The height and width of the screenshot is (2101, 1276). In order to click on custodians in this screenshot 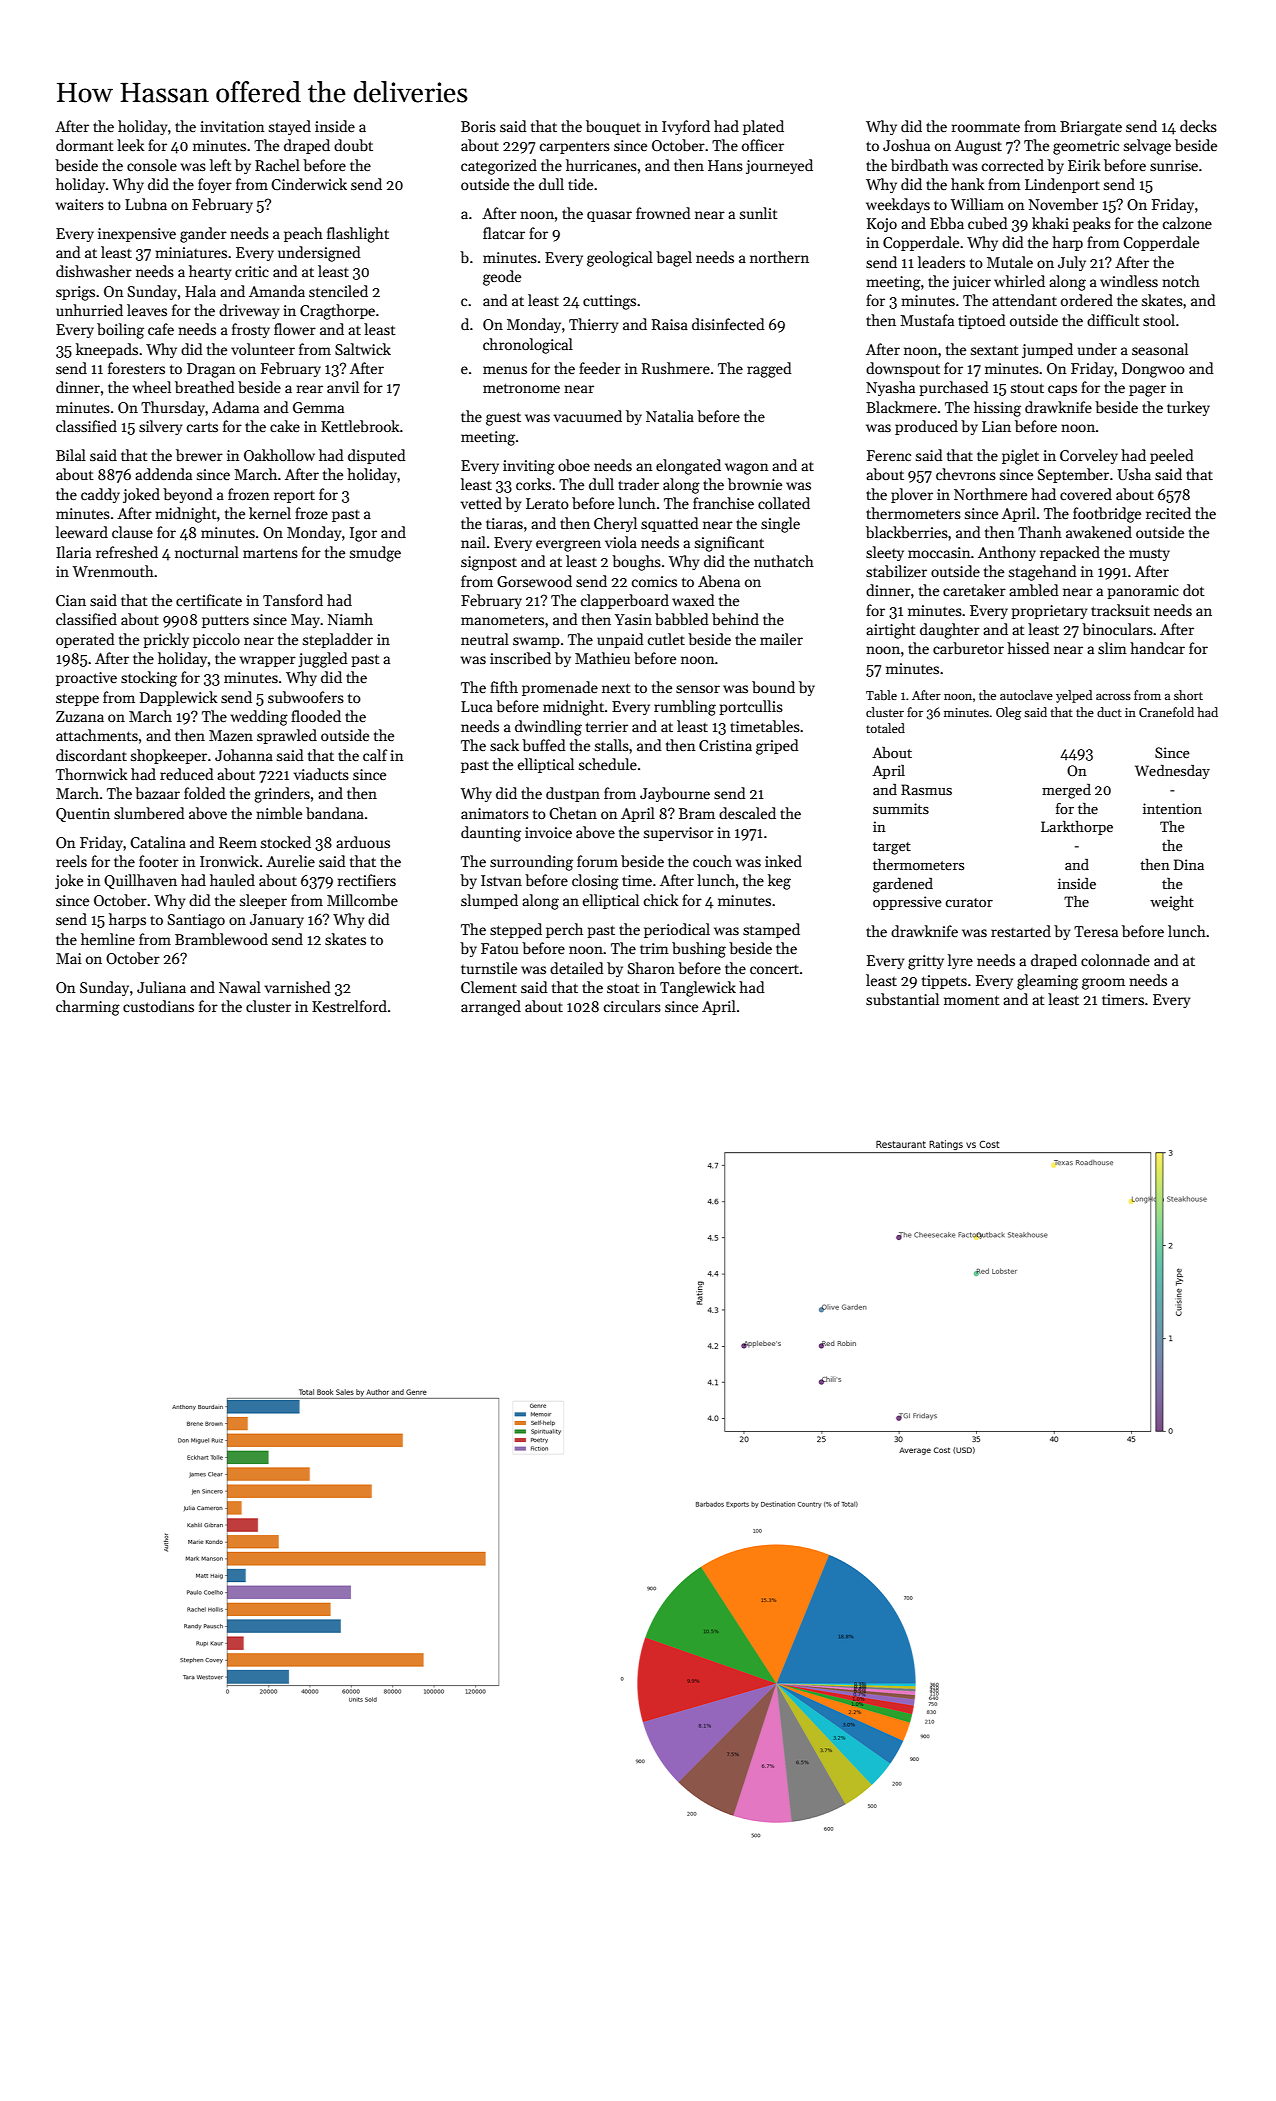, I will do `click(158, 1006)`.
